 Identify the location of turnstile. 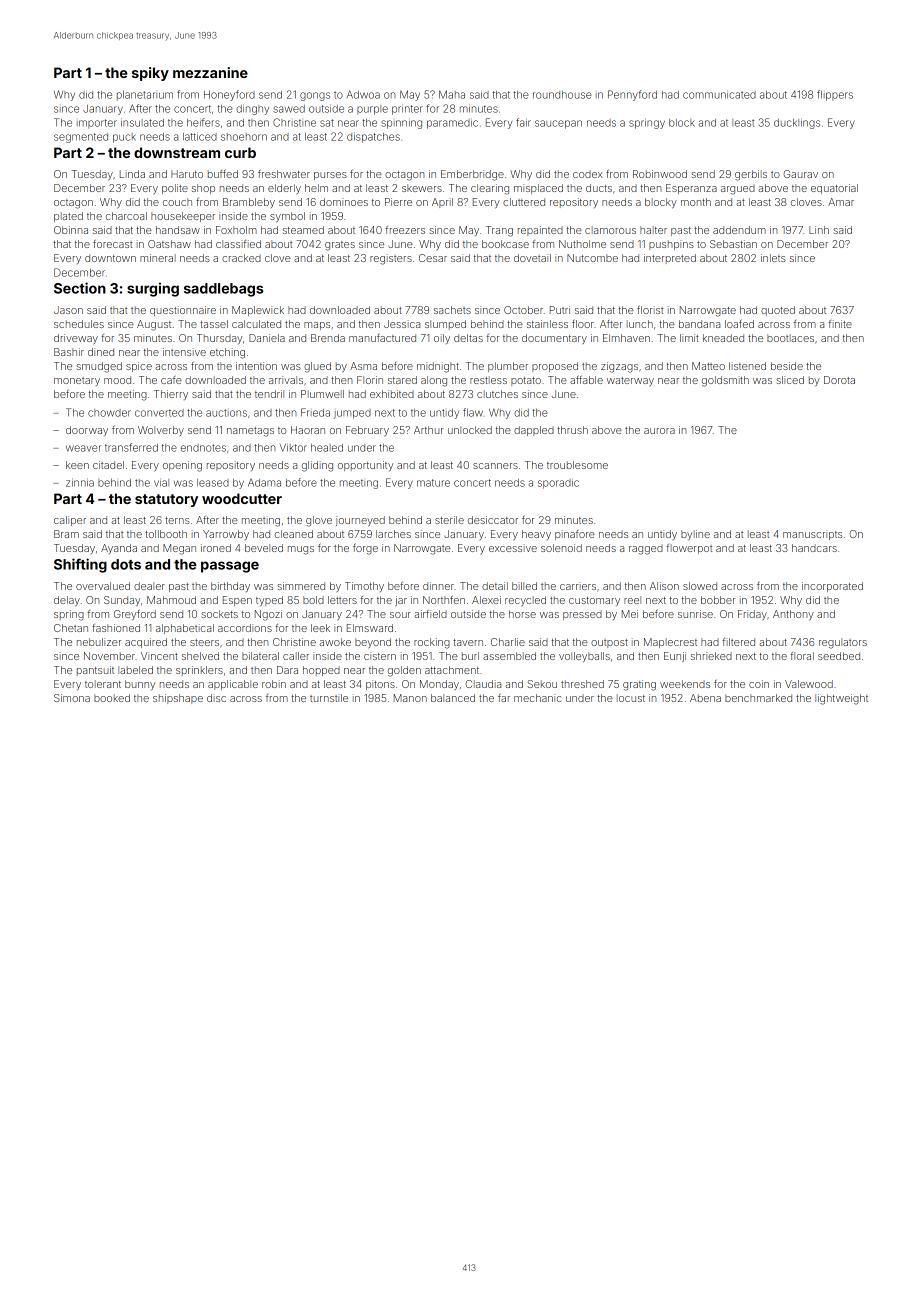
(329, 698).
